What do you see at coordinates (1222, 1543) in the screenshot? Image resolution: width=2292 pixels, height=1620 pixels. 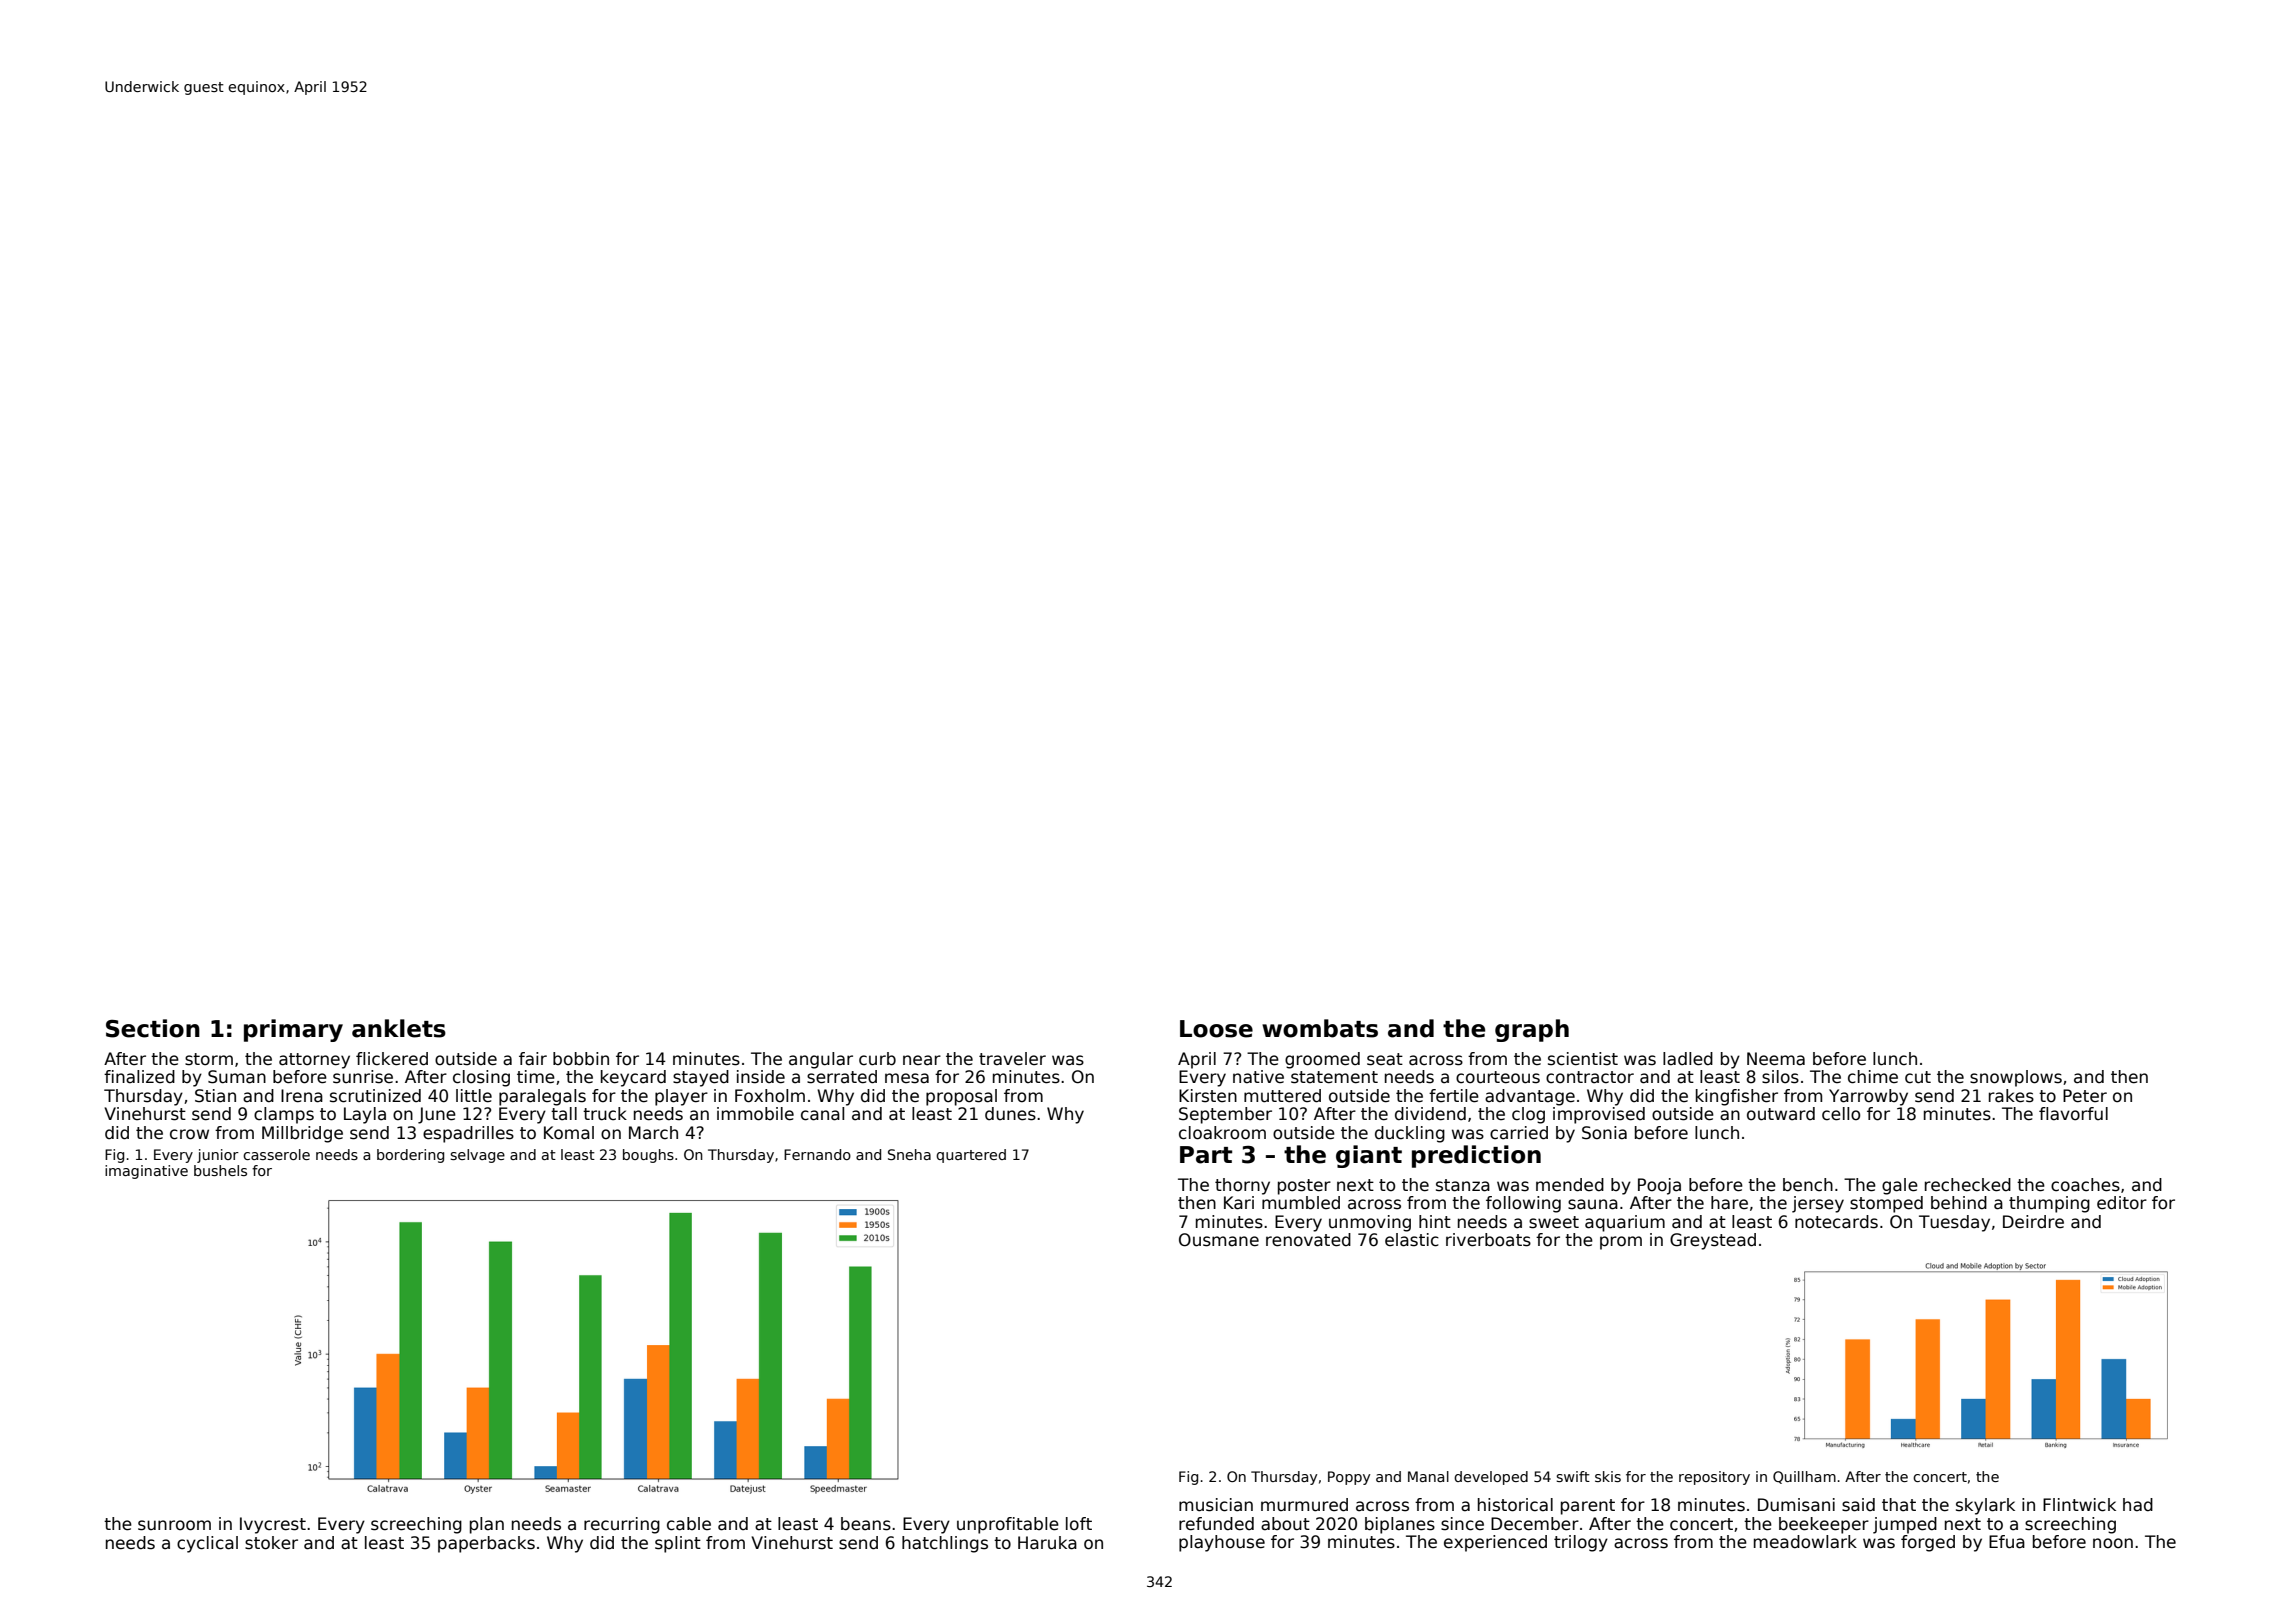 I see `playhouse` at bounding box center [1222, 1543].
